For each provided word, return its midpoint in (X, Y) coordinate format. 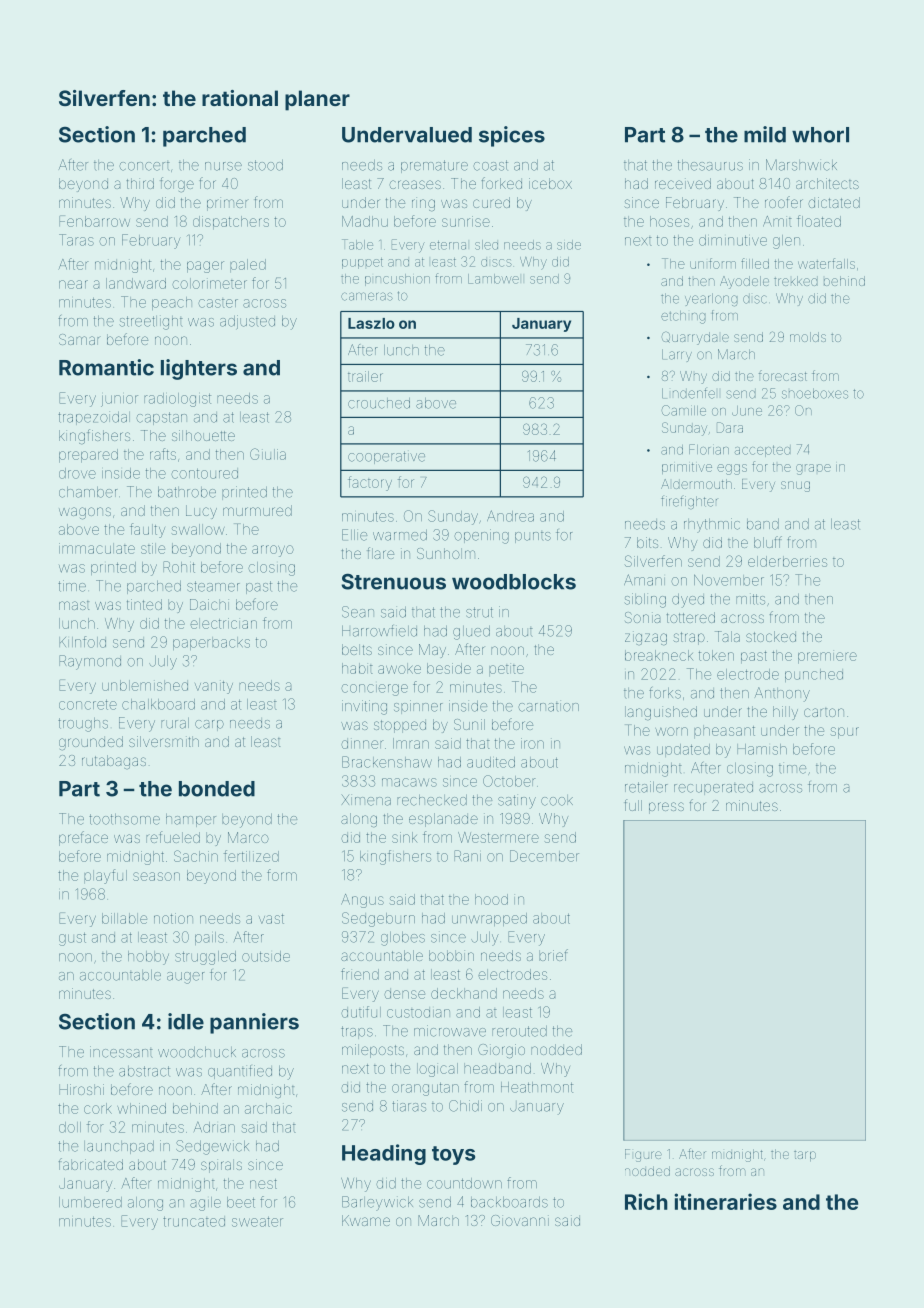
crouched (379, 403)
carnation (548, 707)
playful (105, 876)
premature (434, 166)
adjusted (247, 322)
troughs (83, 724)
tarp (805, 1156)
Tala (727, 636)
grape (813, 469)
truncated (194, 1221)
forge (177, 184)
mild (765, 134)
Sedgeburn (378, 919)
